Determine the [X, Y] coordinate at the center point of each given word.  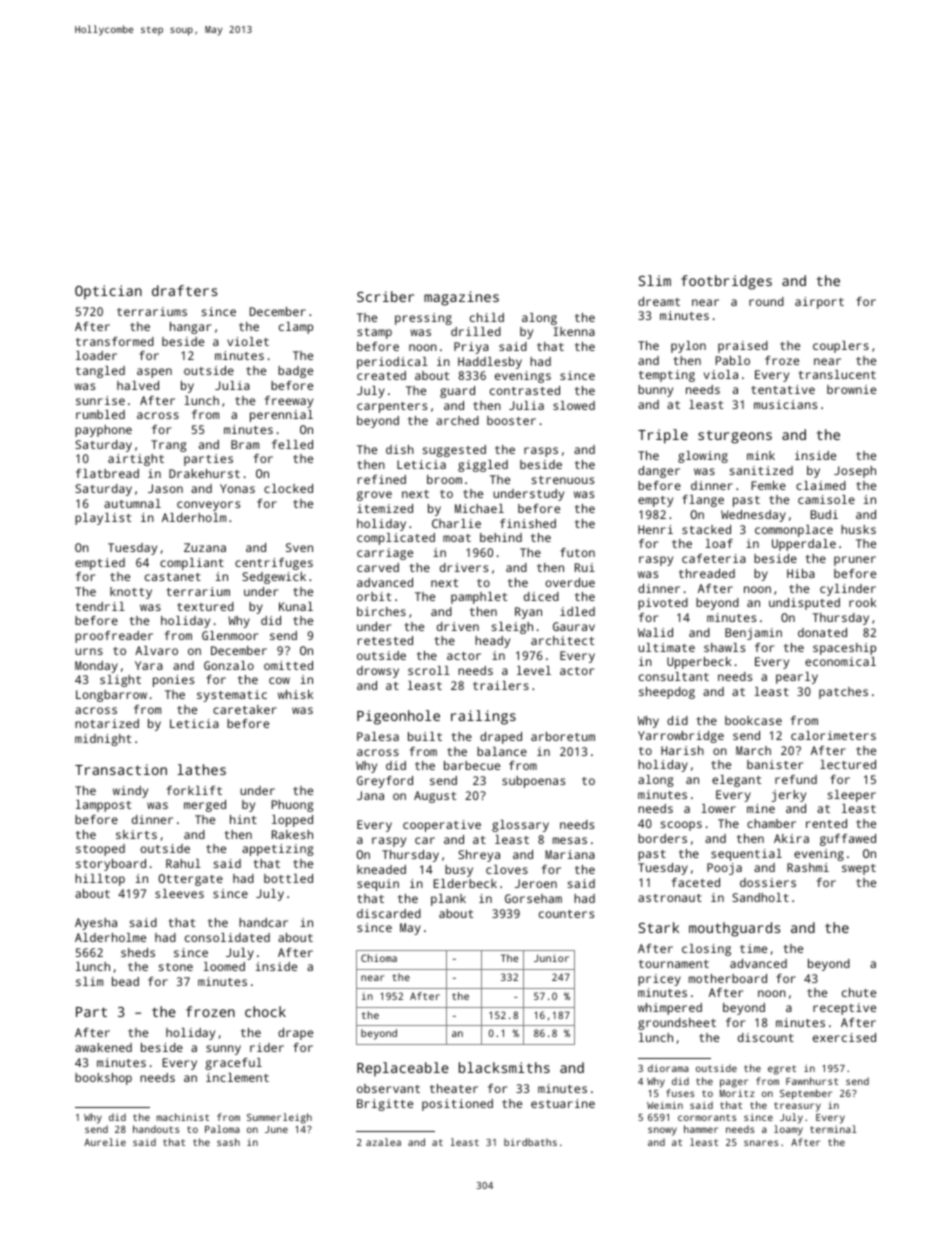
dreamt [659, 301]
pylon [688, 347]
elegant [736, 781]
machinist [182, 1117]
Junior [551, 958]
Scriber [385, 296]
